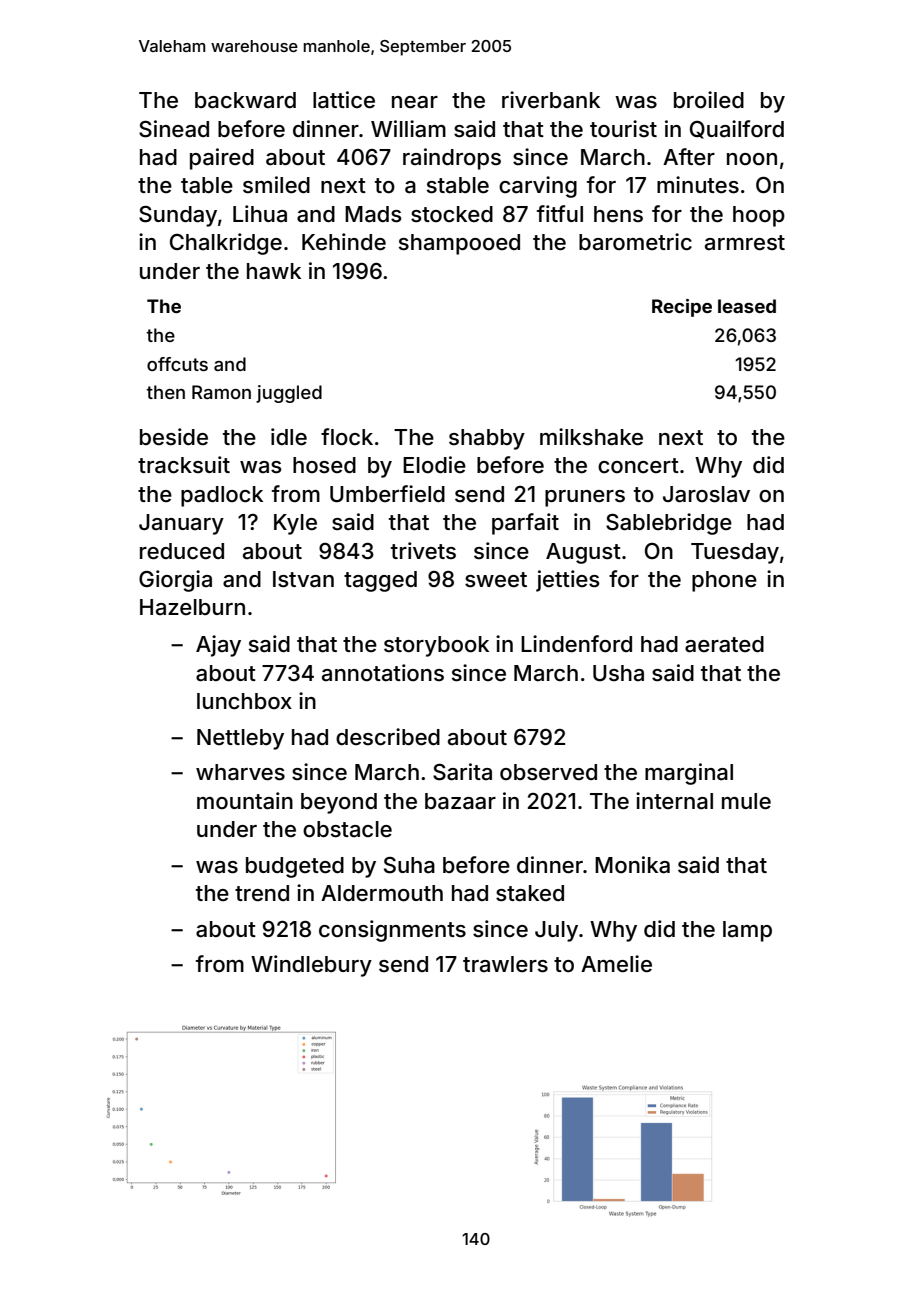 This screenshot has width=924, height=1311. I want to click on riverbank, so click(551, 100).
